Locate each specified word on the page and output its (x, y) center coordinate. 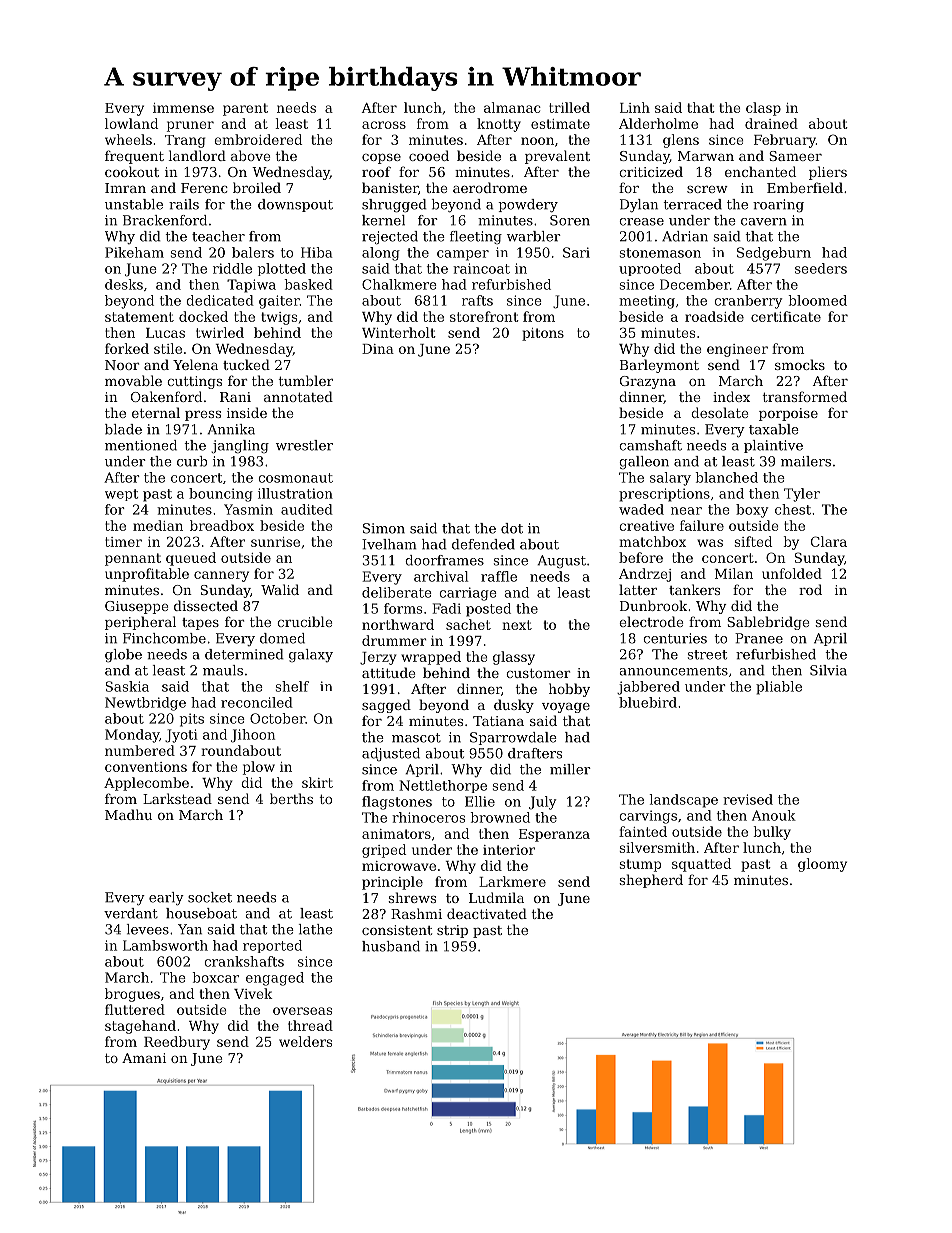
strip (452, 931)
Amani (144, 1058)
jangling (240, 446)
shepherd (651, 881)
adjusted (391, 754)
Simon (384, 528)
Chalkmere (399, 284)
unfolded (792, 573)
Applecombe (146, 784)
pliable (779, 688)
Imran (125, 188)
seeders (821, 268)
